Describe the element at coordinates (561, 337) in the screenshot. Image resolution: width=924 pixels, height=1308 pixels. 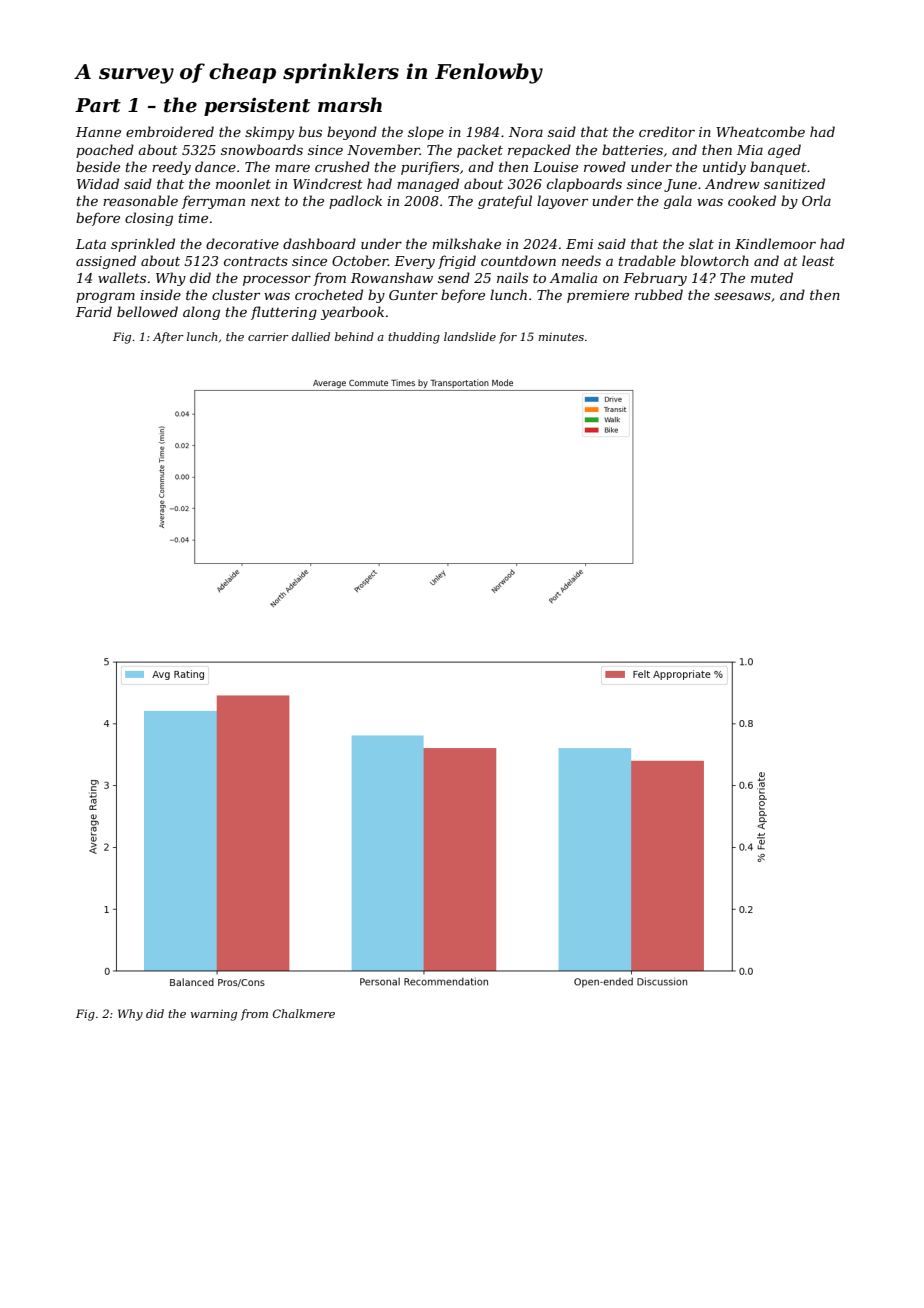
I see `minutes` at that location.
